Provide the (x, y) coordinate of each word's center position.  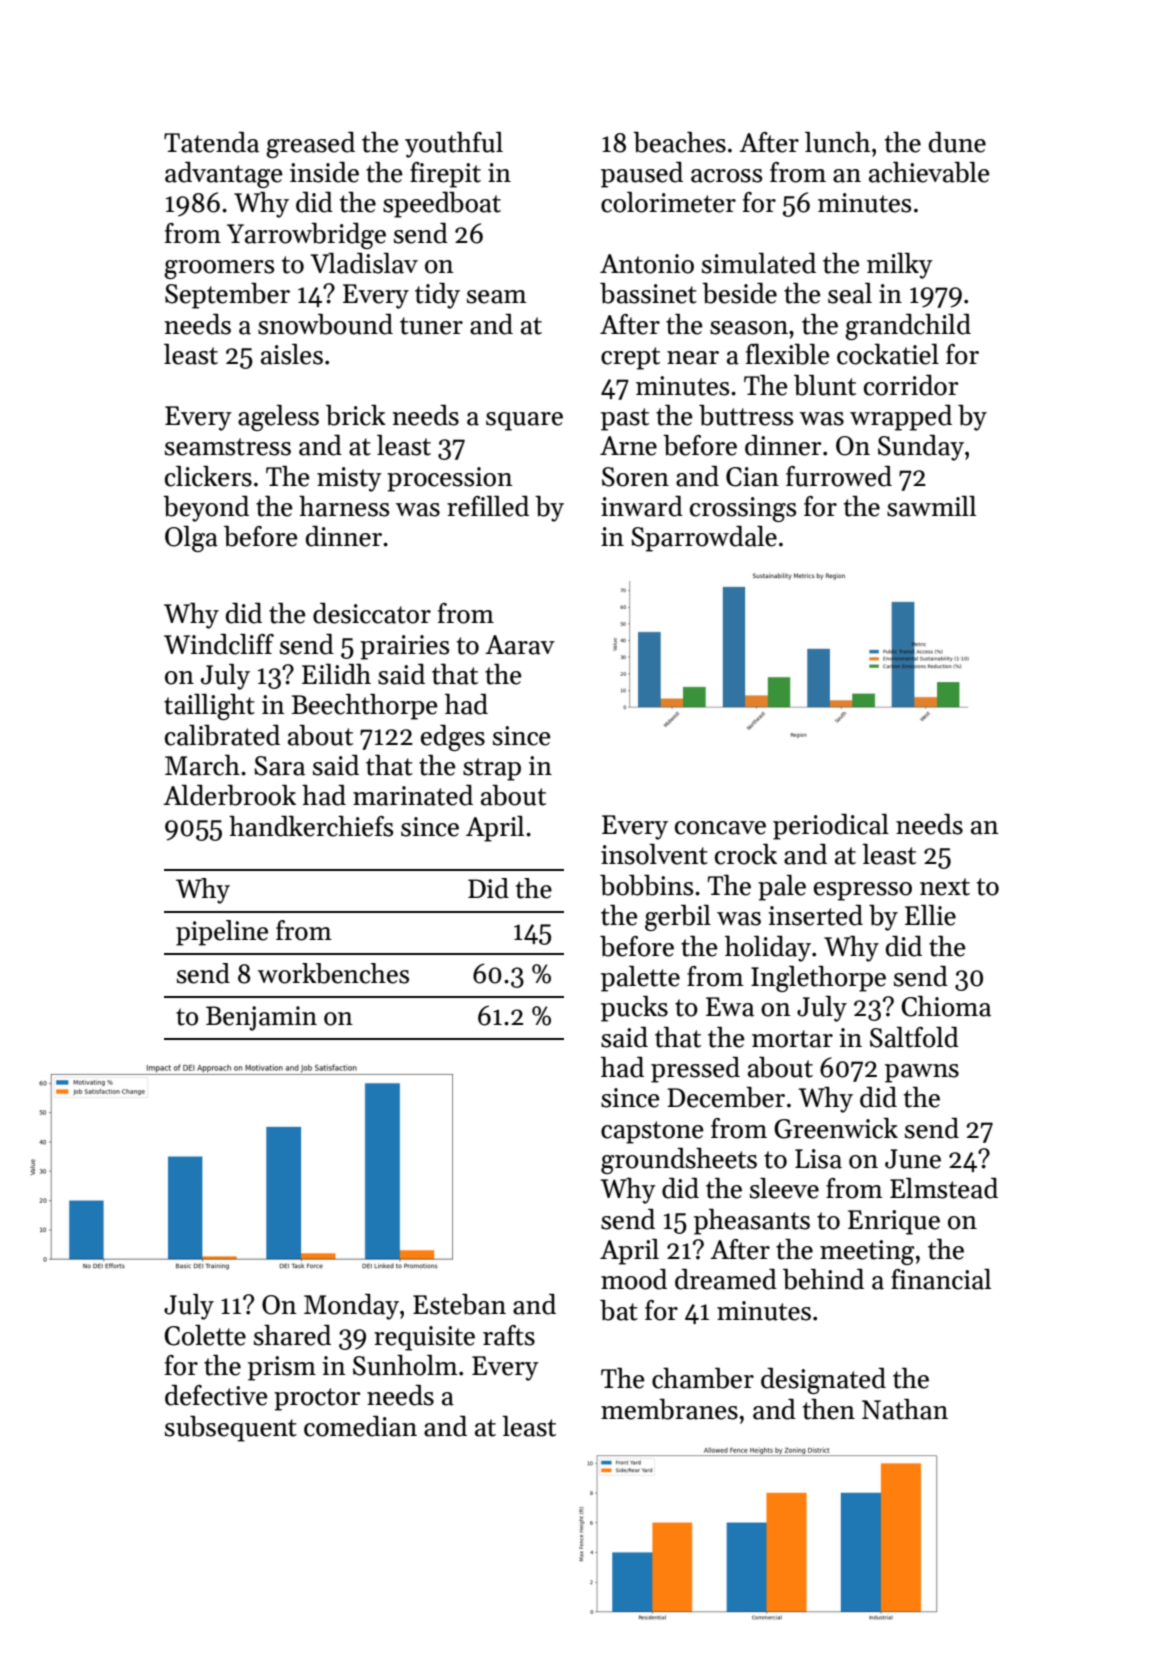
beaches (679, 142)
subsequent (231, 1429)
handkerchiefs (311, 826)
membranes (669, 1409)
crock (746, 854)
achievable (929, 172)
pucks (634, 1009)
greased (310, 145)
